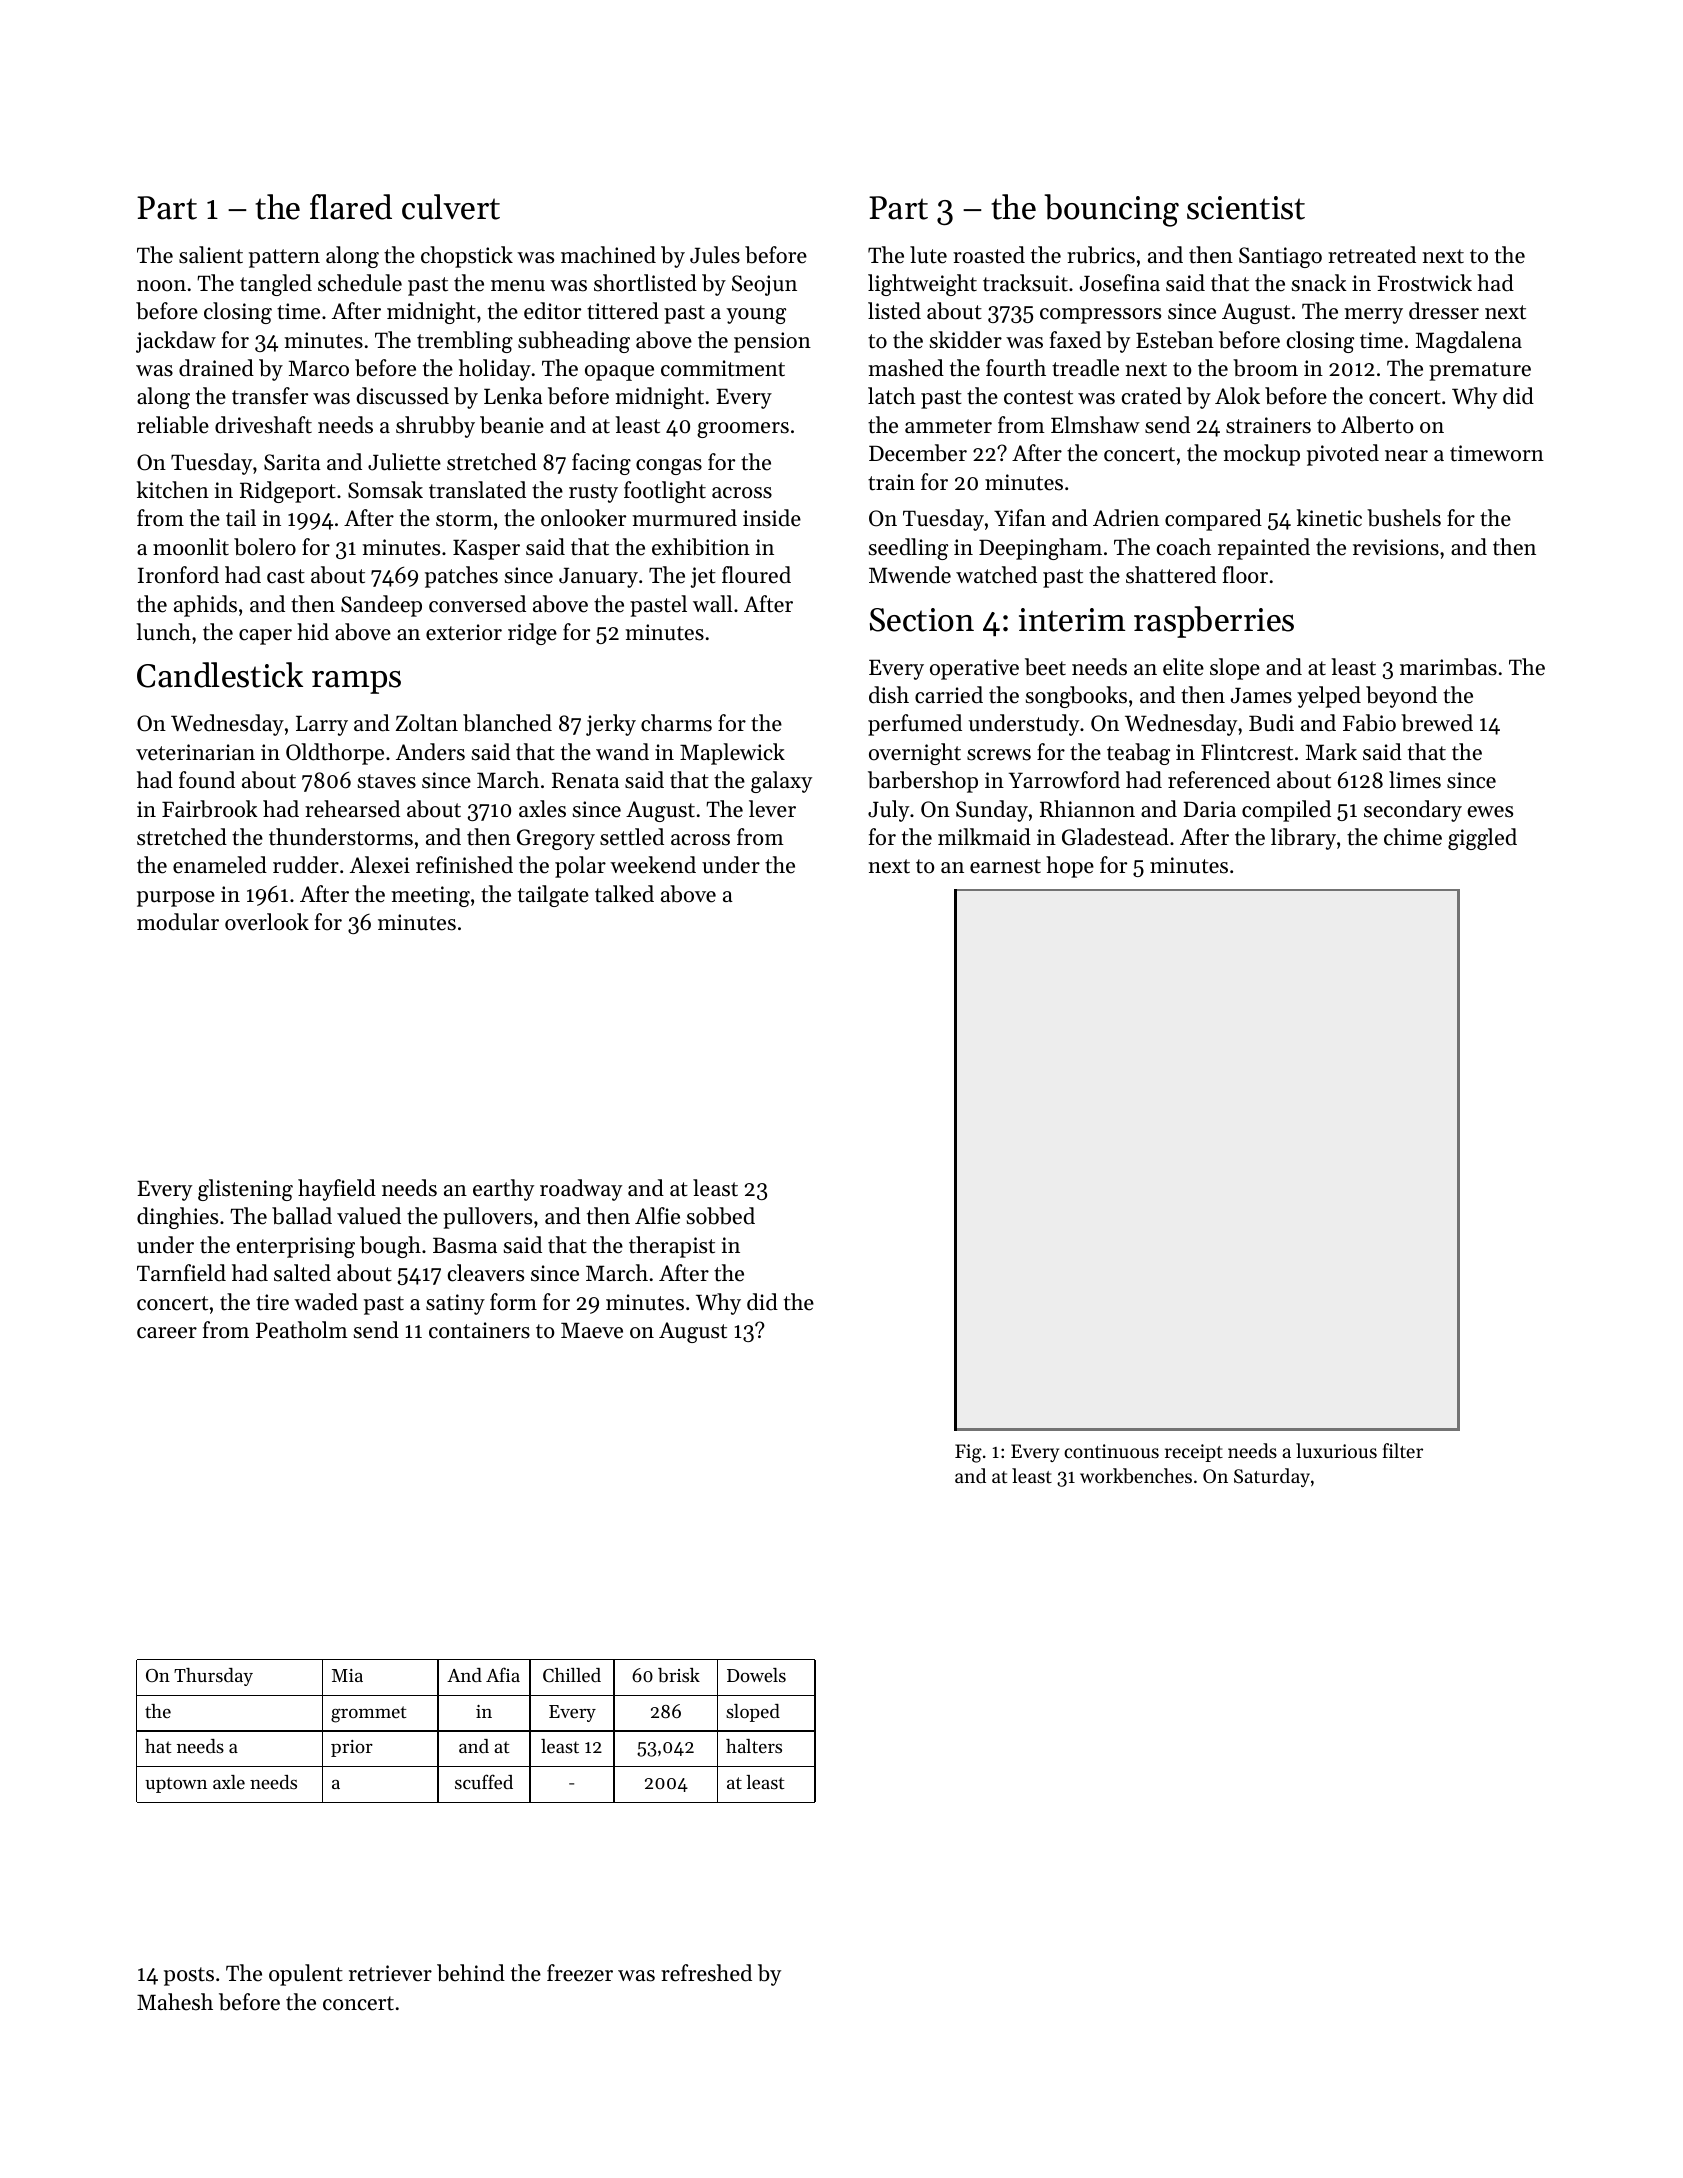  Describe the element at coordinates (1040, 549) in the screenshot. I see `Deepingham` at that location.
